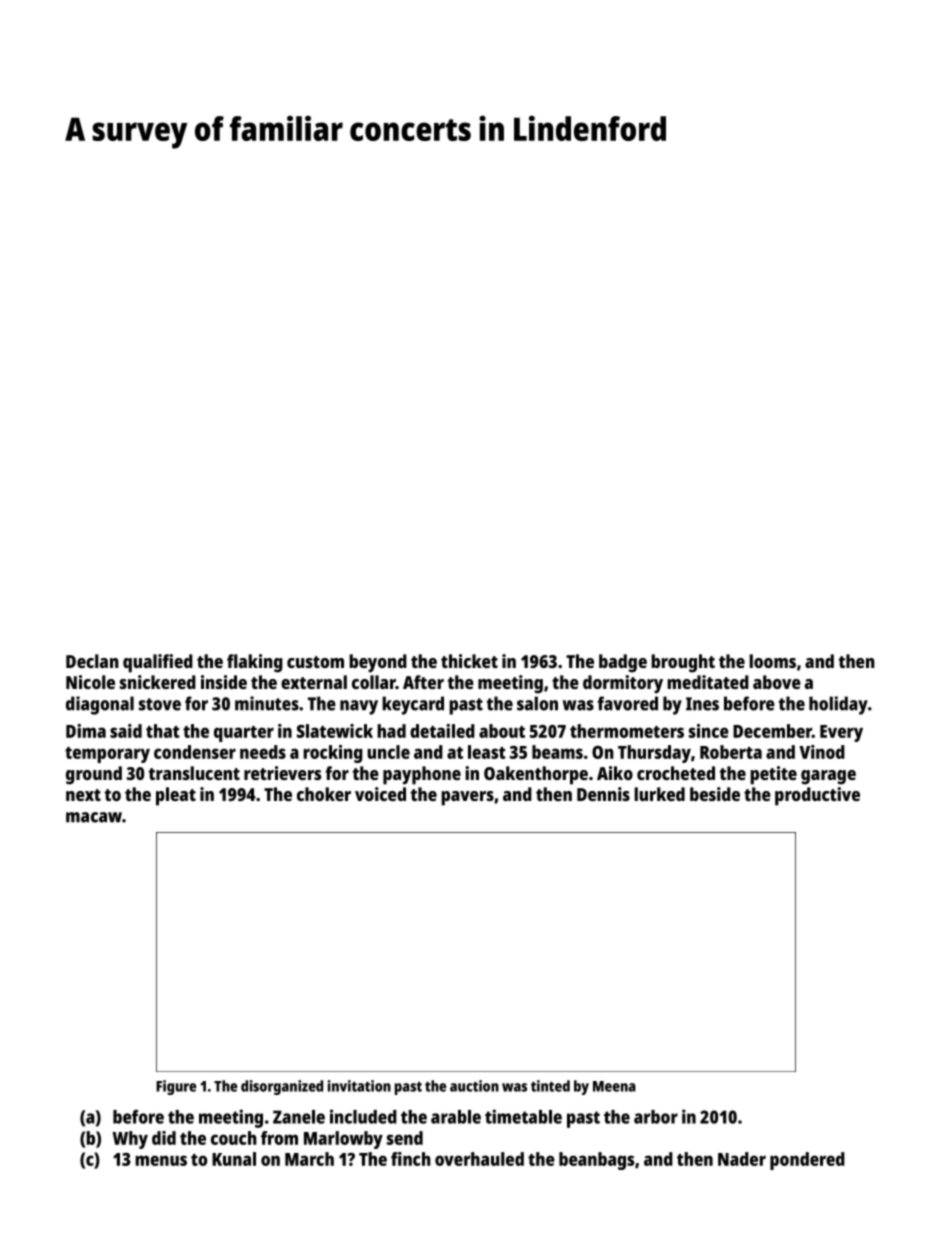  I want to click on pavers, so click(467, 798).
